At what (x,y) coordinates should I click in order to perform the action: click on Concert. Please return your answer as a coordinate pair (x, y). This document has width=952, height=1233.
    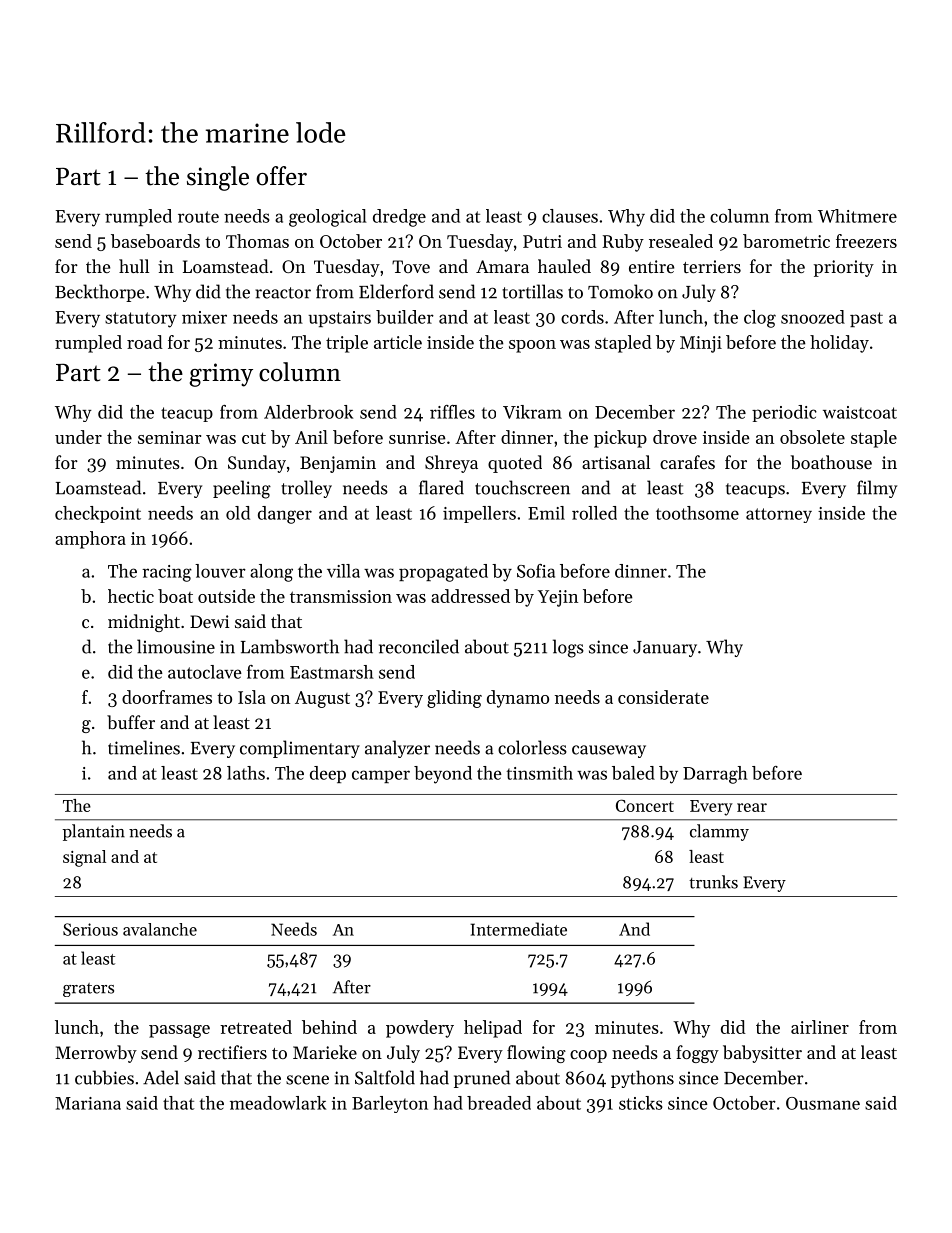
    Looking at the image, I should click on (645, 805).
